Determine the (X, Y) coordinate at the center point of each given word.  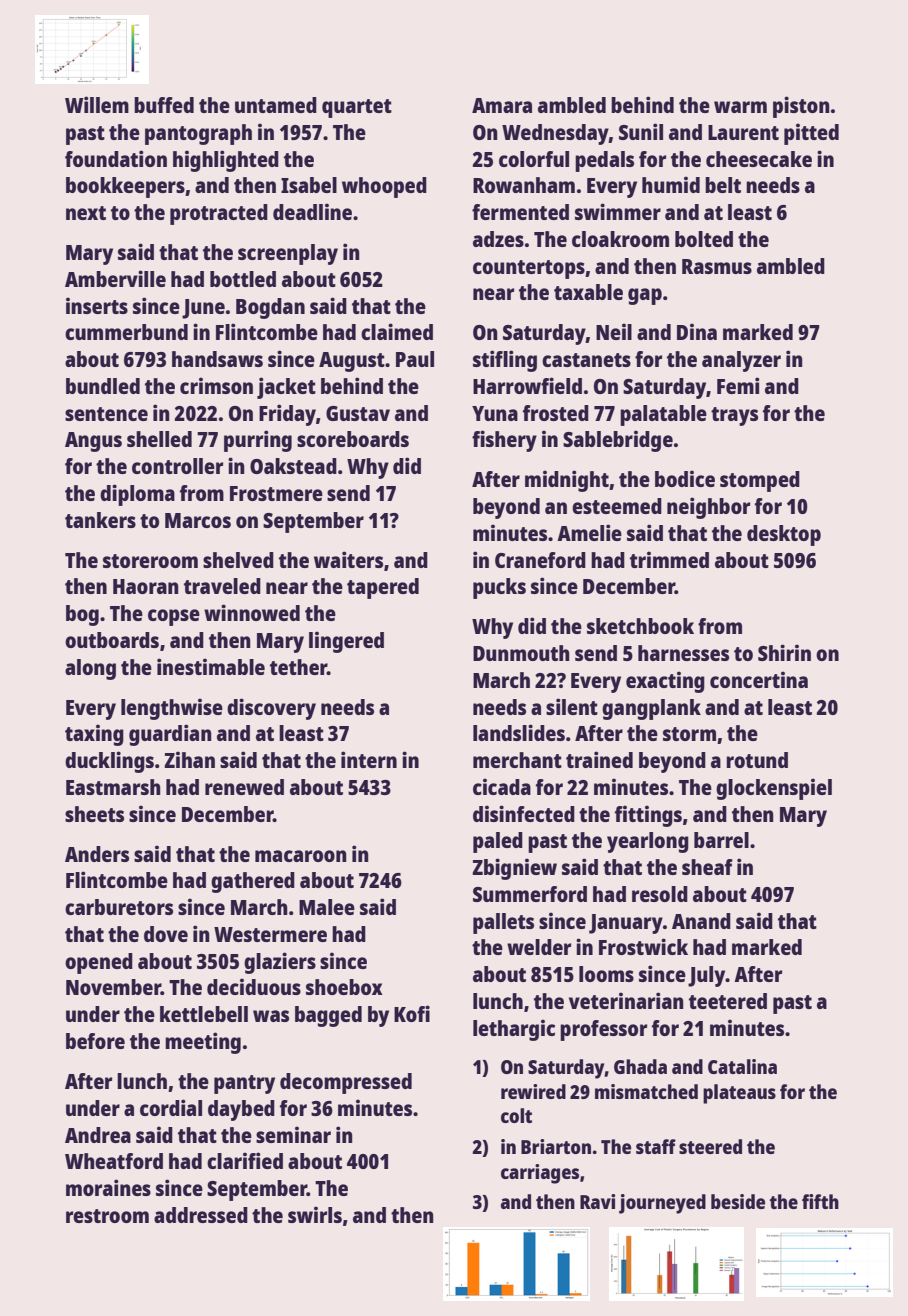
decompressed (346, 1083)
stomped (760, 481)
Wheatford (114, 1161)
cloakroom (620, 239)
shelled (159, 439)
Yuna (495, 413)
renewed (244, 787)
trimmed (669, 559)
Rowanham (524, 185)
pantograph (198, 134)
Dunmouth (521, 653)
